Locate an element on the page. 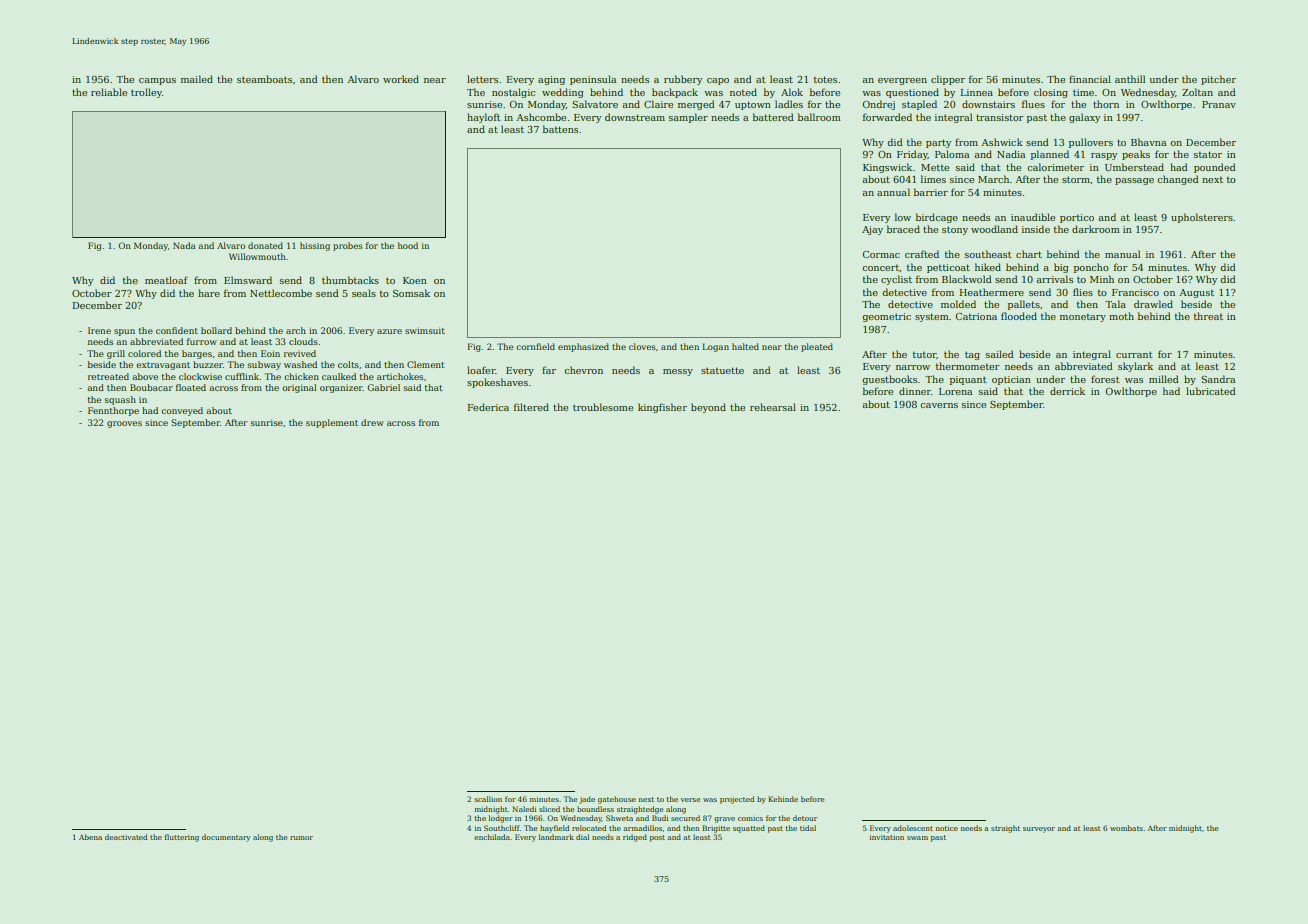 This page has height=924, width=1308. rumor is located at coordinates (301, 838).
